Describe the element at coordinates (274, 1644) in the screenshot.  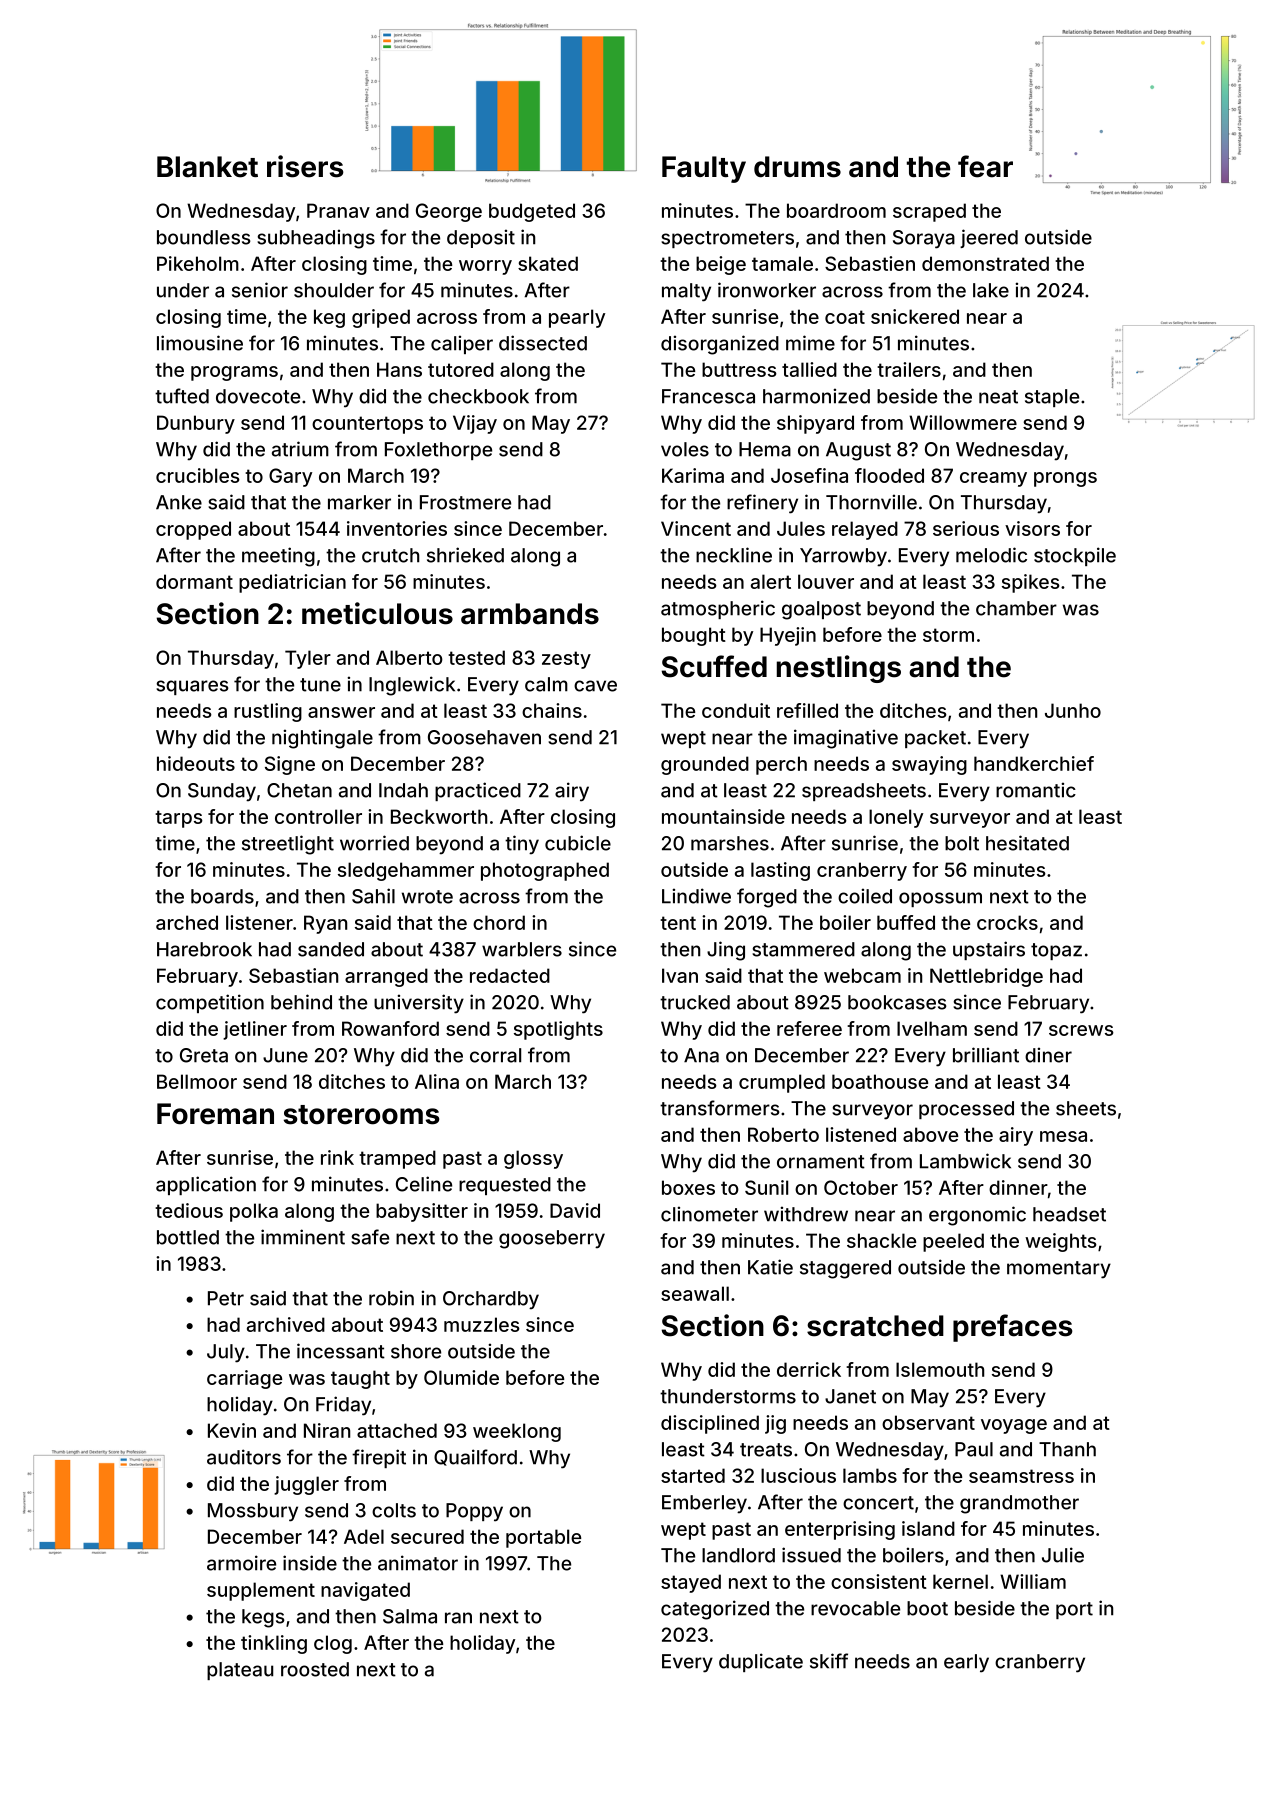
I see `tinkling` at that location.
